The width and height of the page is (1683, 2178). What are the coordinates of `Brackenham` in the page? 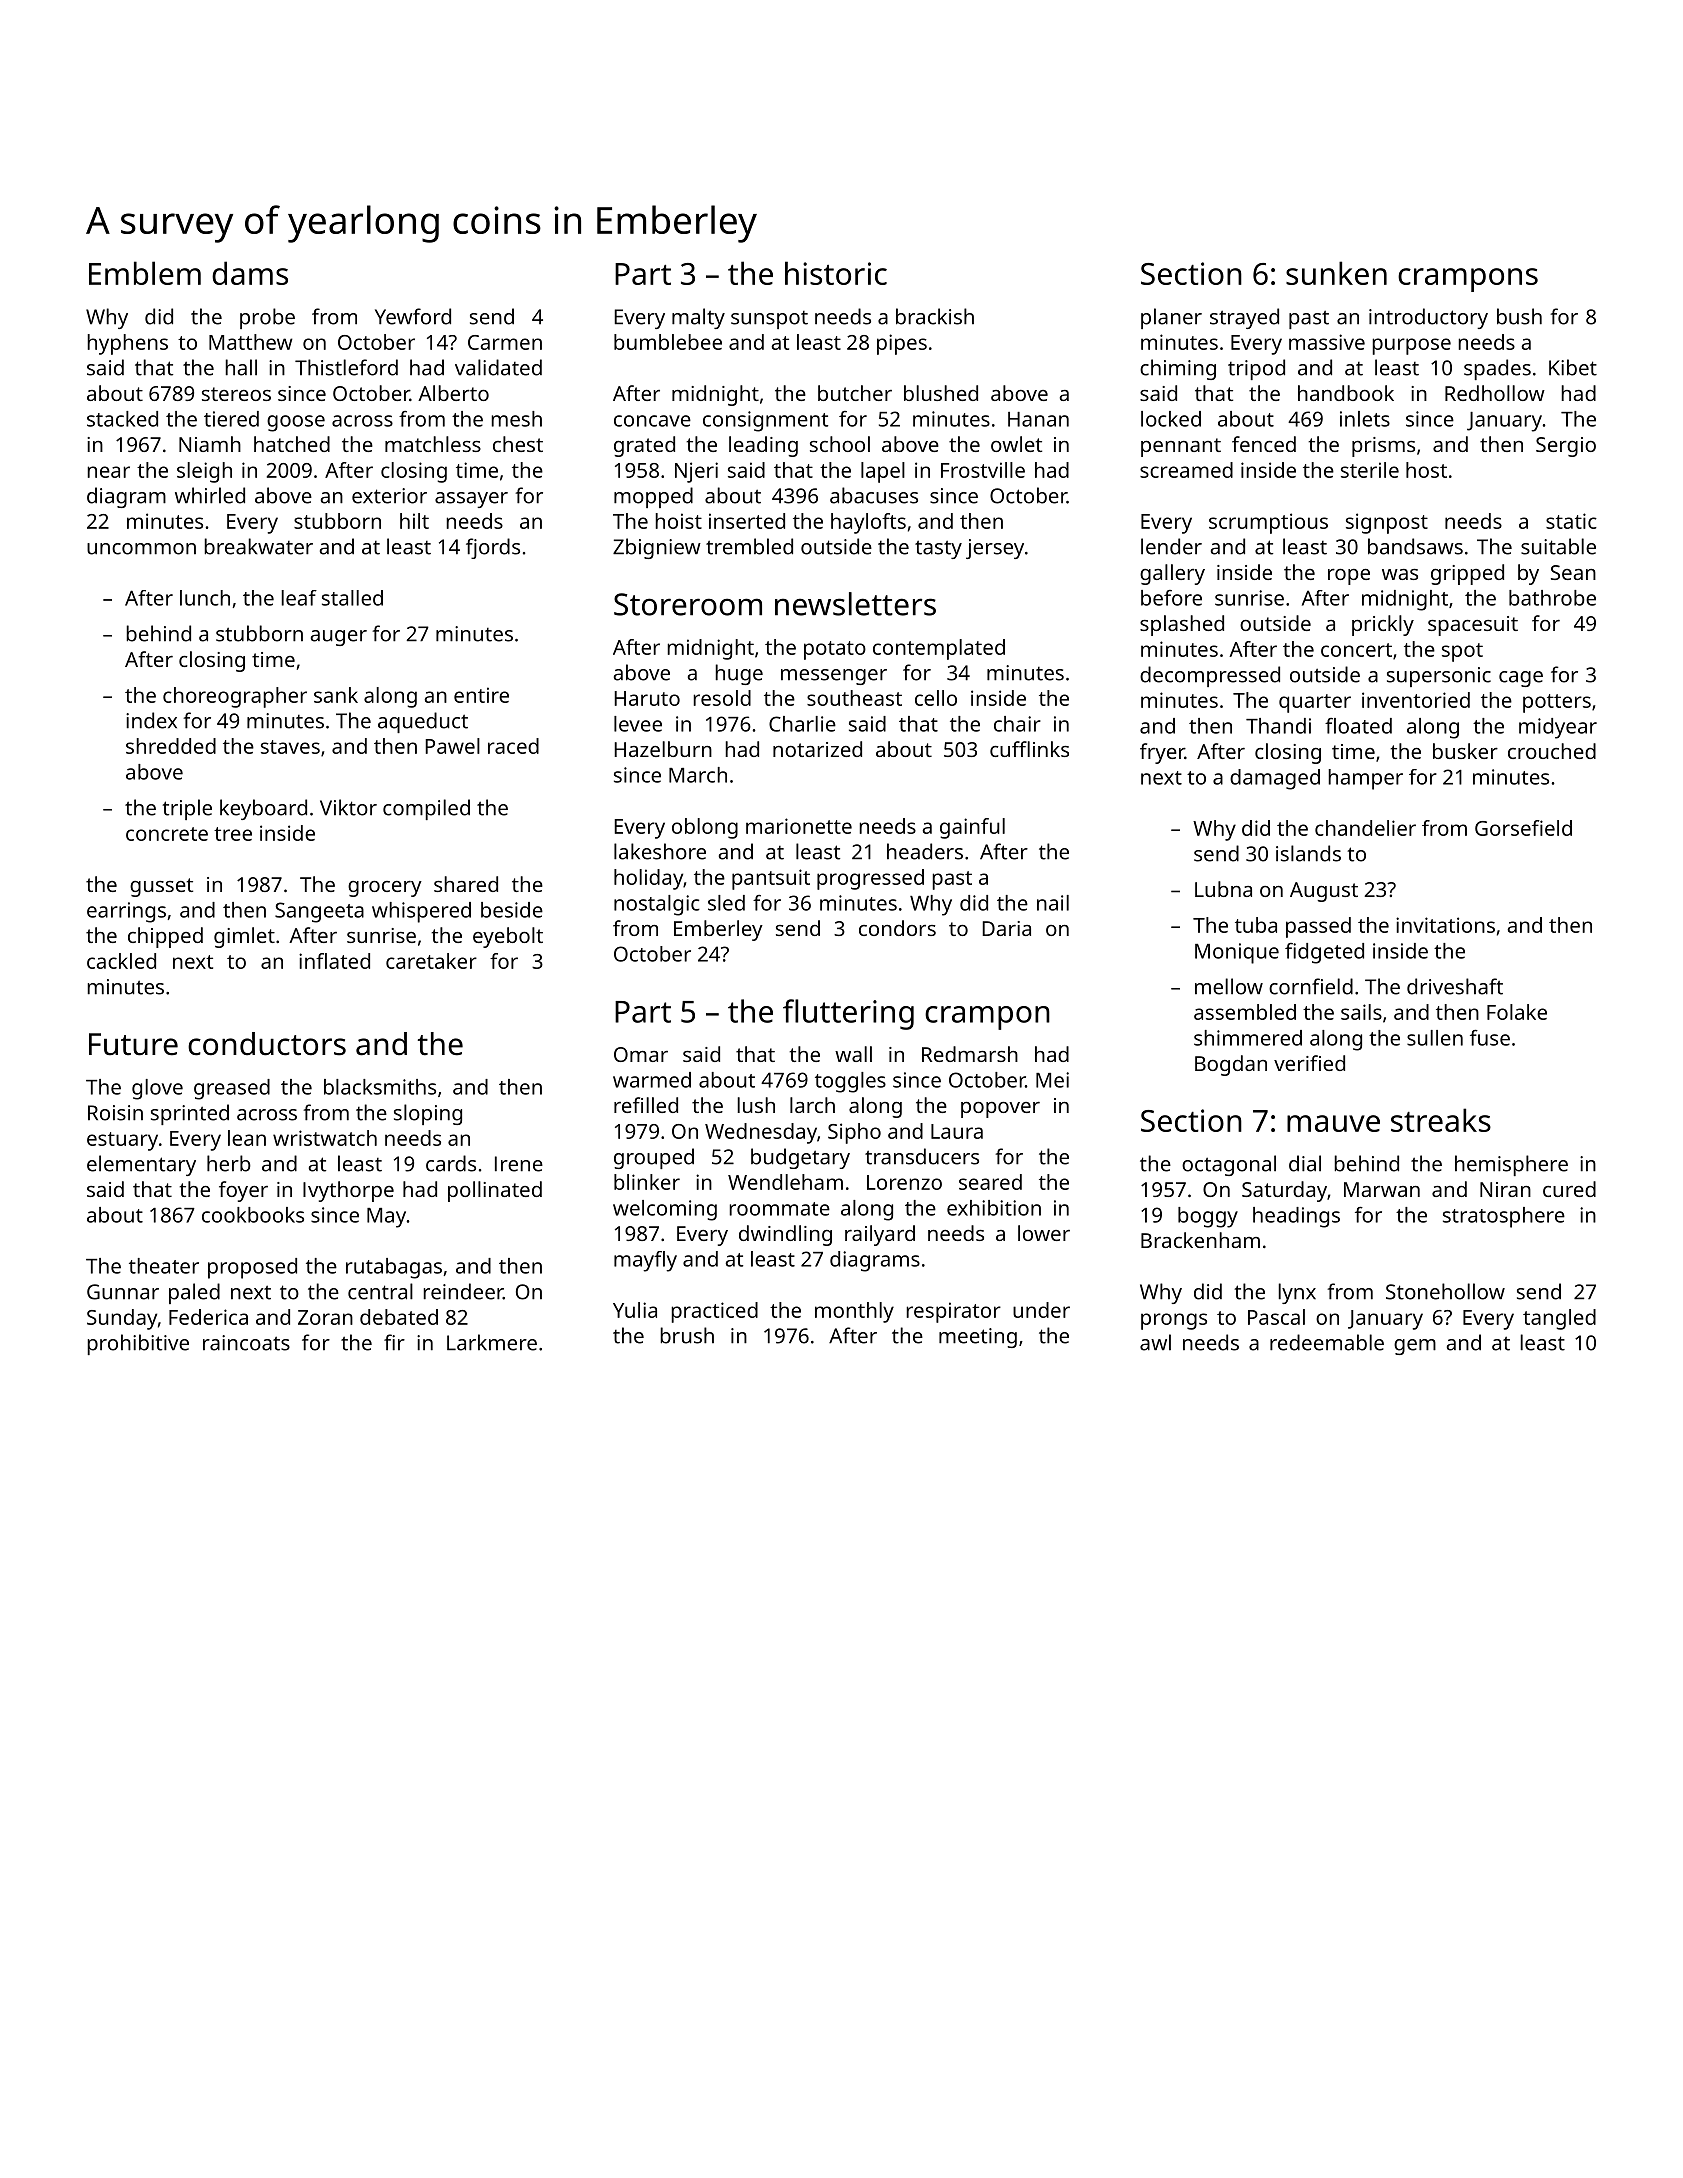 It's located at (1200, 1240).
